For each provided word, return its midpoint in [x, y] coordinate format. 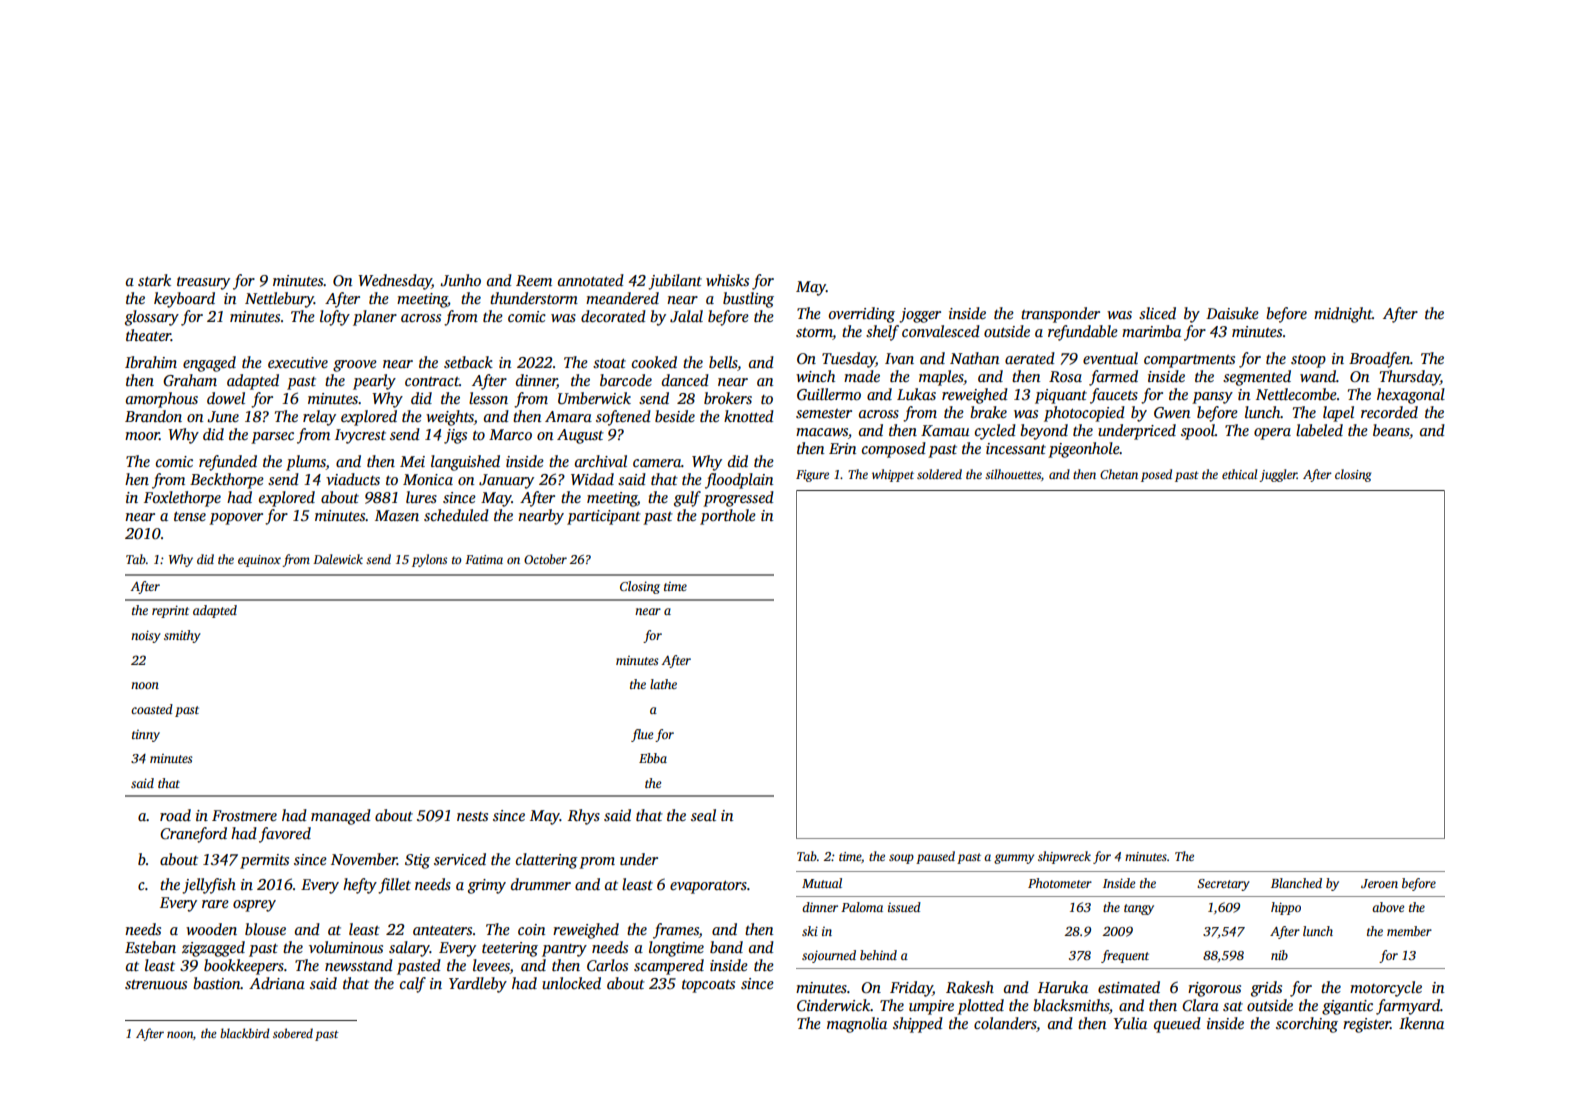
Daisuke [1232, 313]
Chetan [1119, 474]
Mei [412, 461]
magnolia [857, 1025]
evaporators [708, 887]
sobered [293, 1033]
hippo [1286, 908]
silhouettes [1013, 474]
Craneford [193, 835]
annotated [591, 280]
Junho [460, 280]
